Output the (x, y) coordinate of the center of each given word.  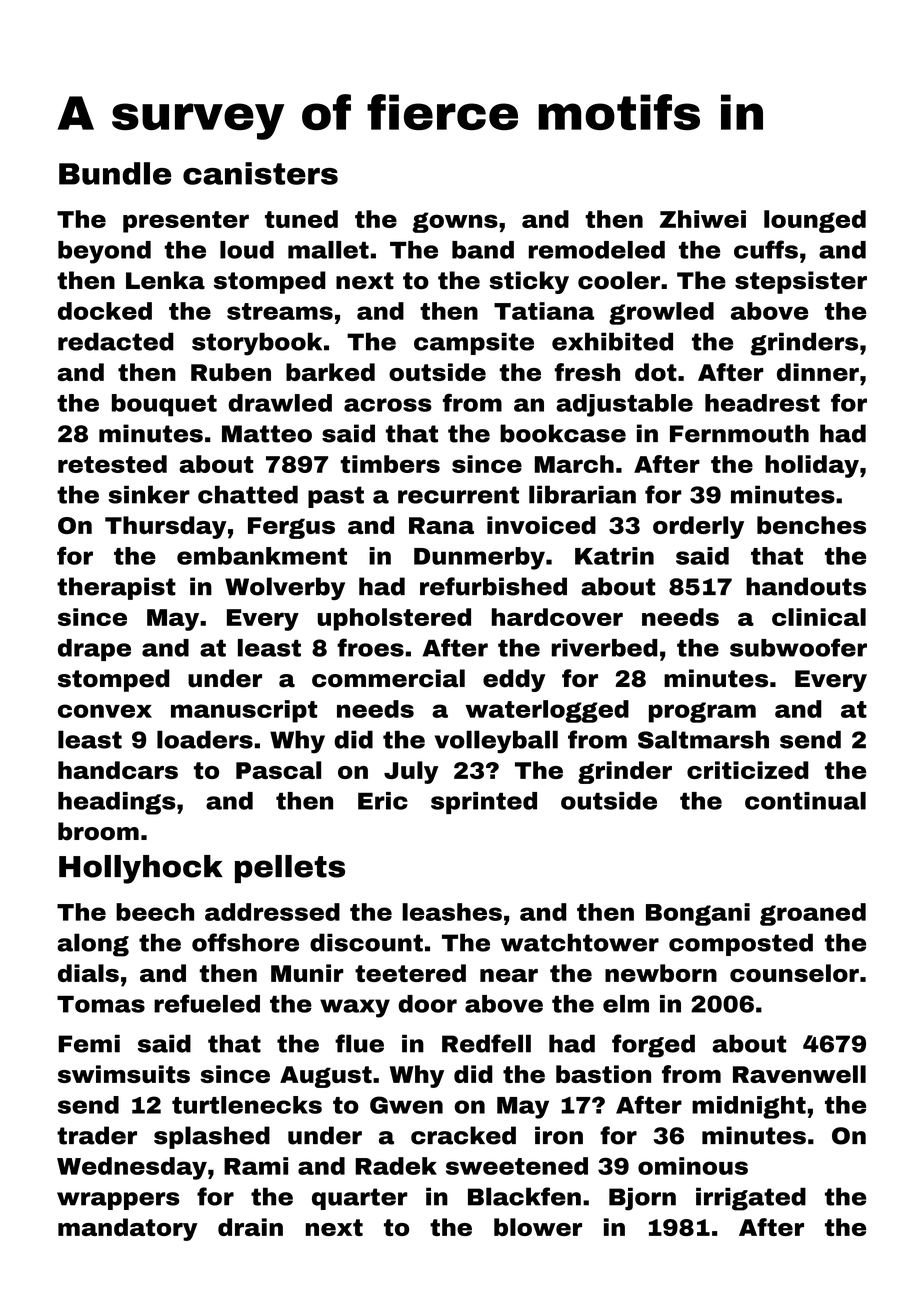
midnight (749, 1107)
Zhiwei (703, 219)
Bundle (115, 173)
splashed (212, 1137)
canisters (260, 173)
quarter (360, 1199)
